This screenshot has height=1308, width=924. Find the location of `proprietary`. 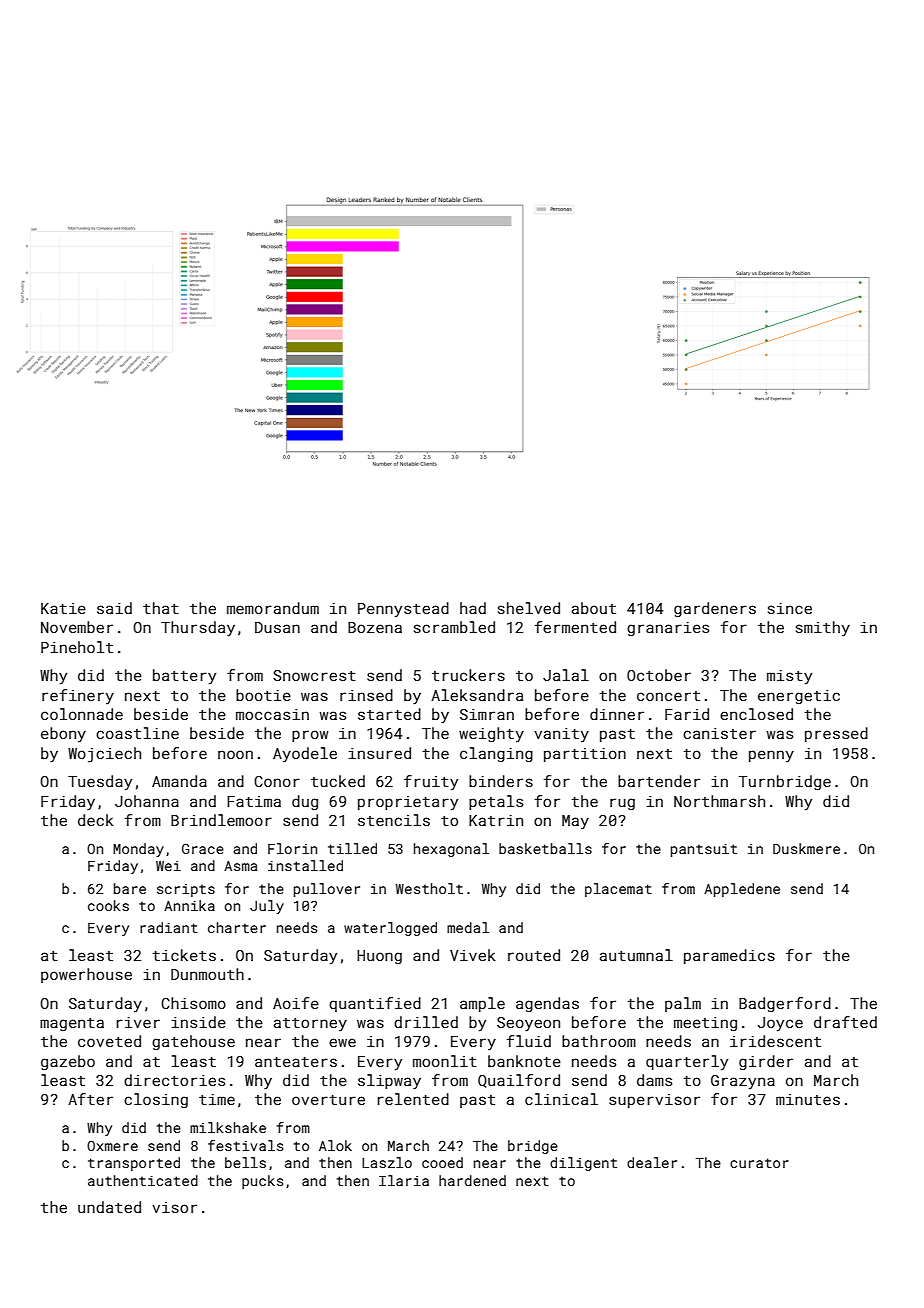

proprietary is located at coordinates (408, 803).
